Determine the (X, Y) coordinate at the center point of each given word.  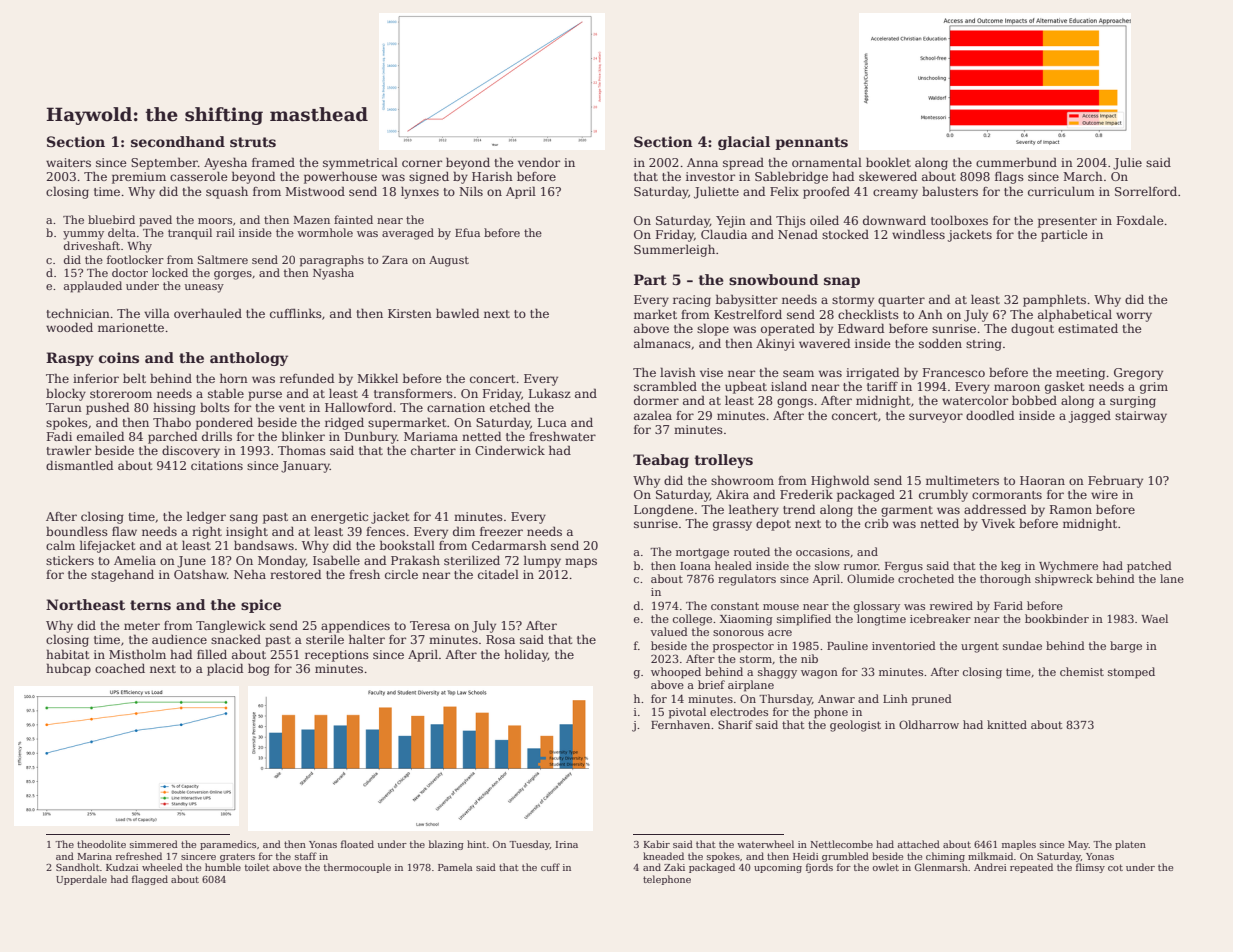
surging (1133, 402)
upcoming (778, 868)
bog (259, 669)
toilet (257, 867)
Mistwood (315, 191)
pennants (811, 143)
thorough (1005, 580)
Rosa (500, 639)
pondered (224, 423)
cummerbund (1016, 162)
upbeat (746, 387)
